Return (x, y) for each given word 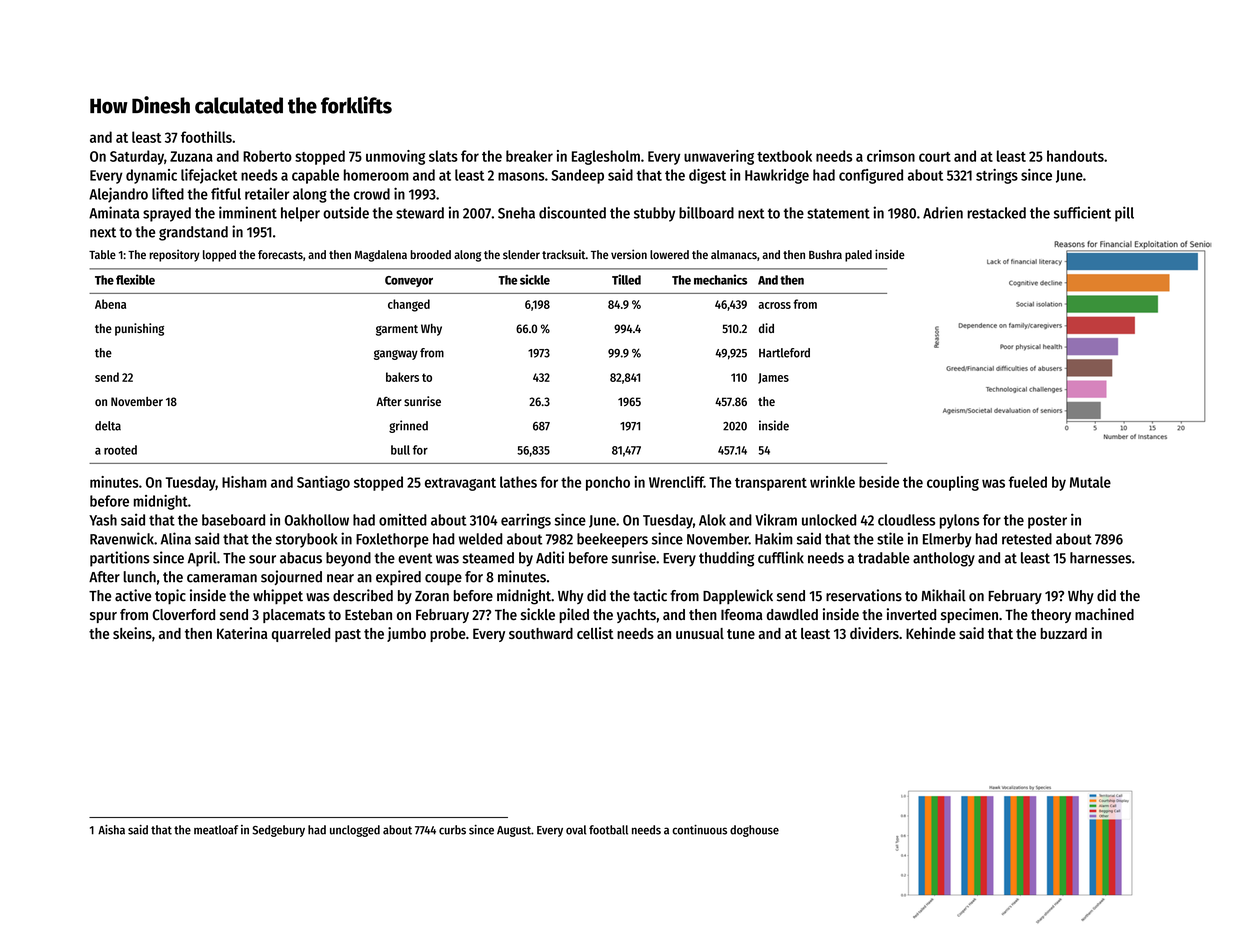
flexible (135, 279)
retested (1027, 539)
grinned (408, 426)
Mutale (1090, 482)
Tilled (626, 279)
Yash (103, 520)
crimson (891, 156)
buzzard (1064, 633)
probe (448, 635)
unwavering (719, 157)
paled (858, 256)
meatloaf (216, 830)
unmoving (395, 157)
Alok (712, 520)
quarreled (301, 635)
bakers (402, 377)
